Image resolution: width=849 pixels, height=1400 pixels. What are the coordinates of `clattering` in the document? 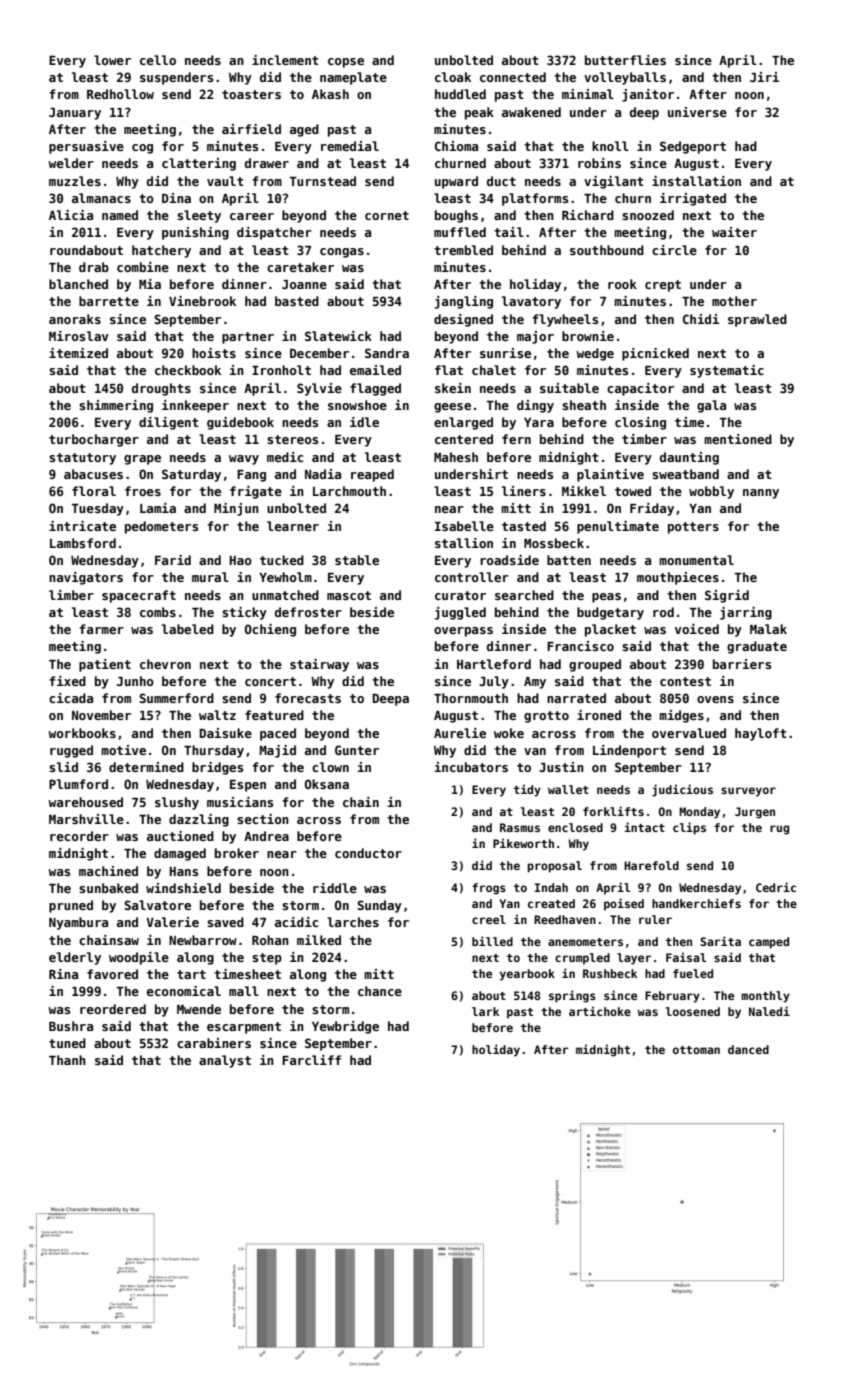 It's located at (199, 164).
